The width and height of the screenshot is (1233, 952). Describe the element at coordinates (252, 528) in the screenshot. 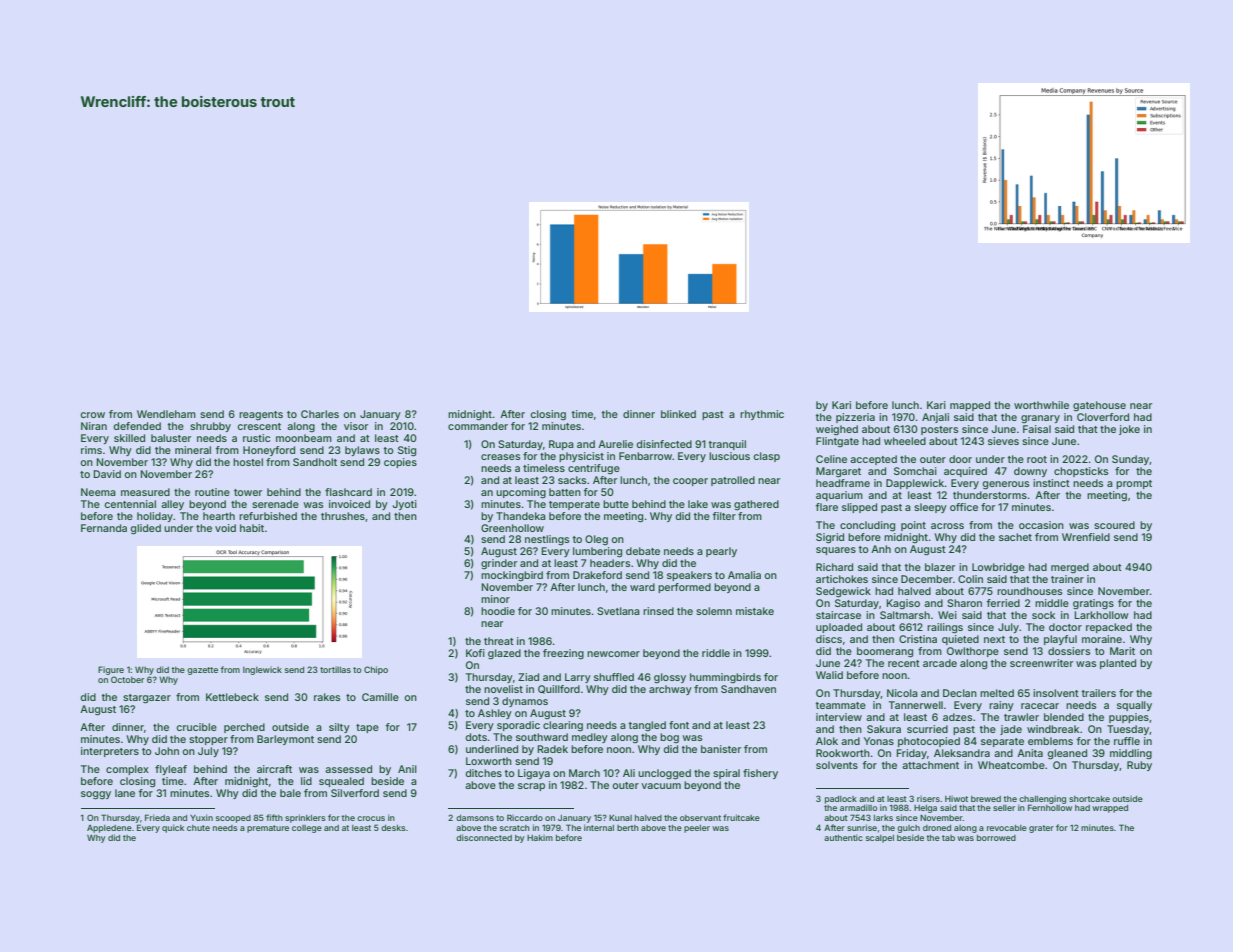

I see `habit` at that location.
